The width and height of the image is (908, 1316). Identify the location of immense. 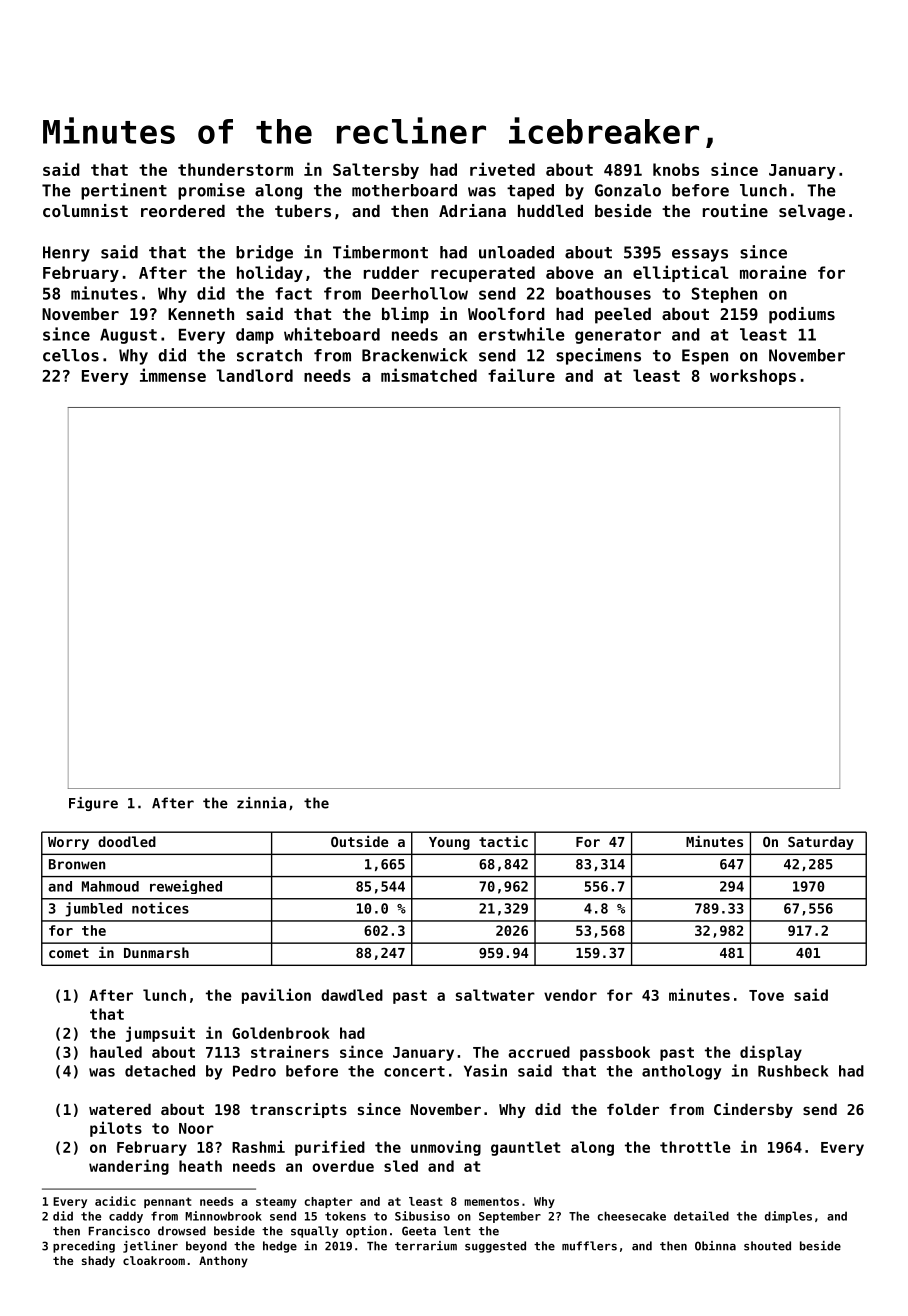
(173, 375).
